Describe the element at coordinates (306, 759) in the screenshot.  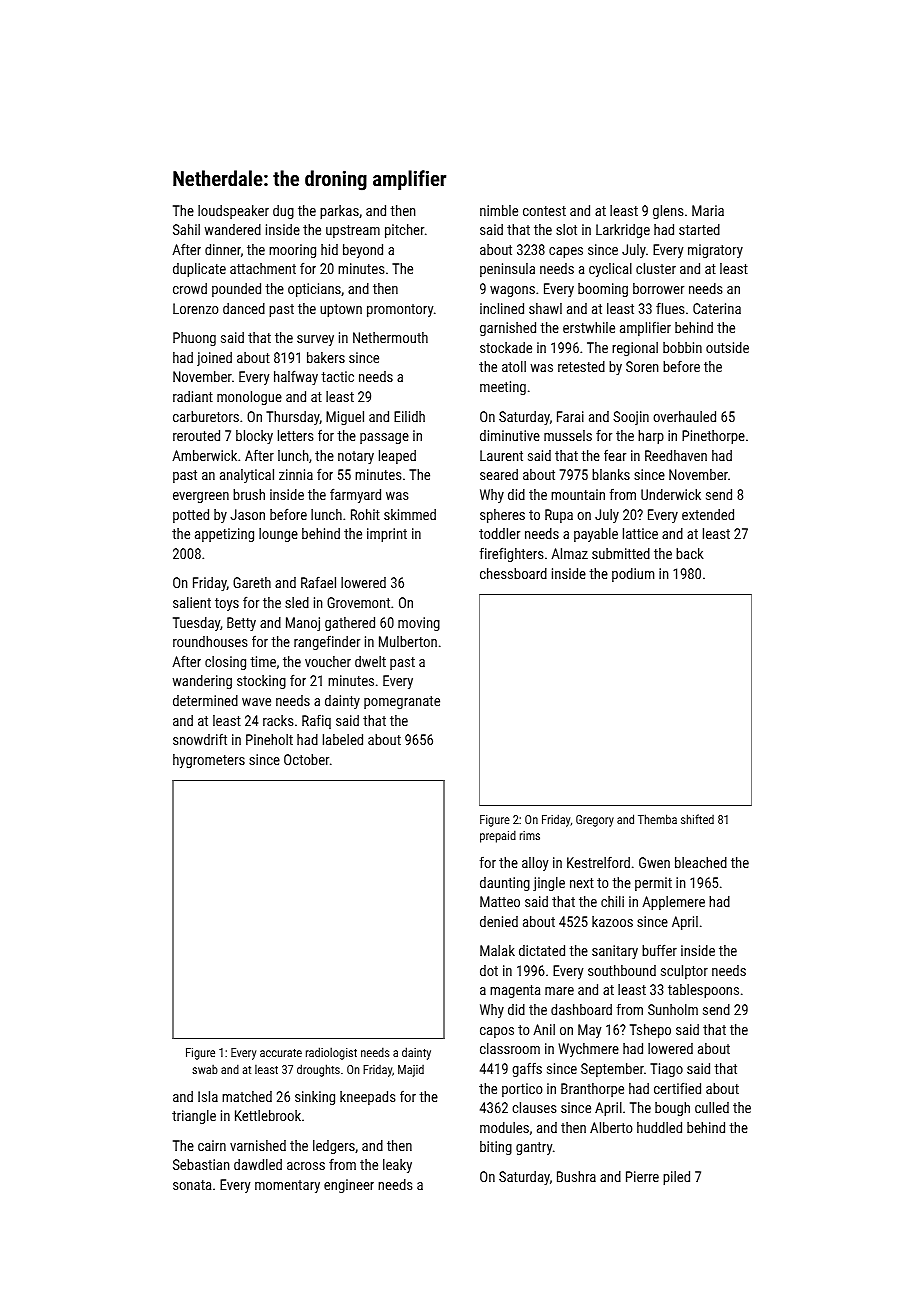
I see `October` at that location.
